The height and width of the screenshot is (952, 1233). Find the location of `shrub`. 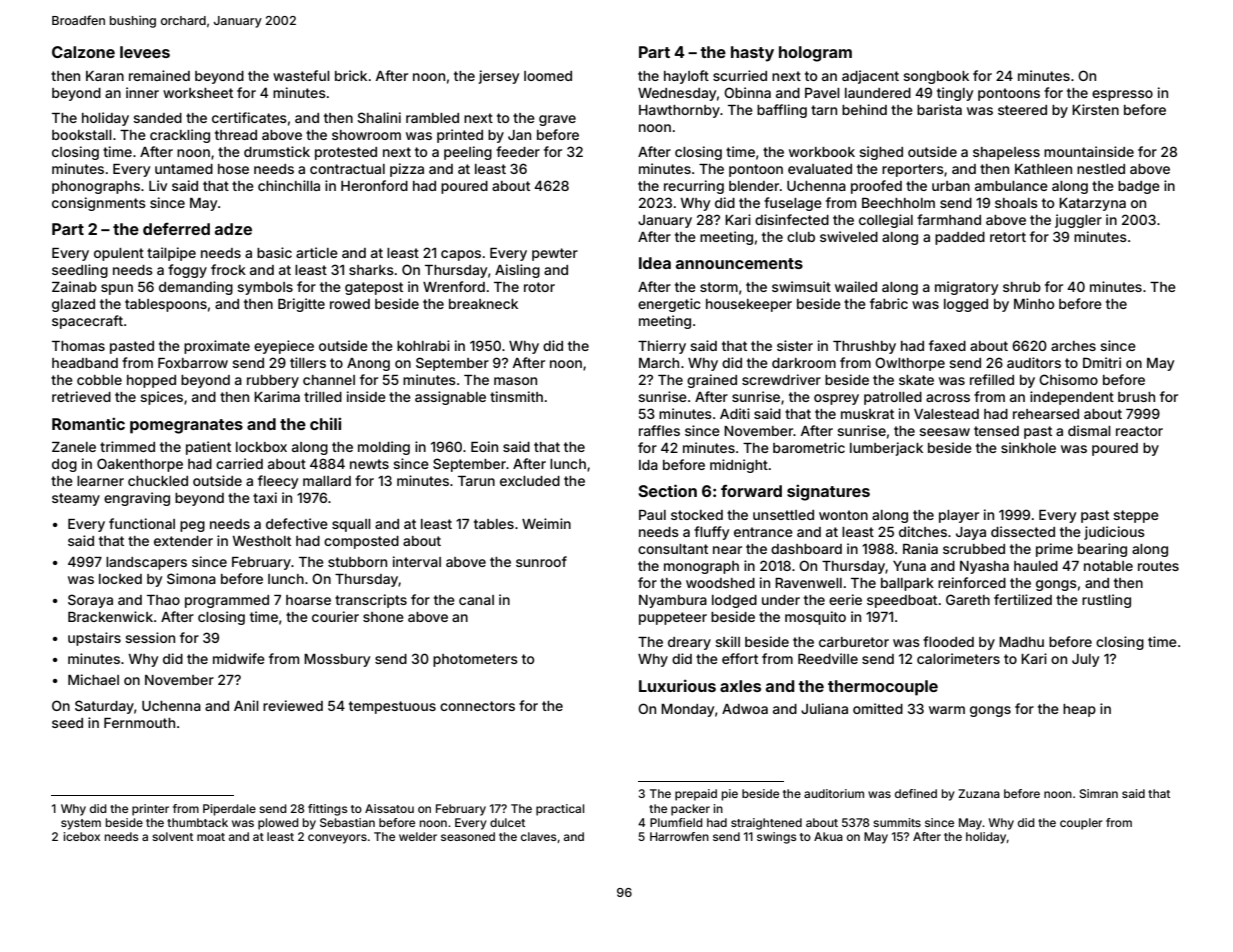

shrub is located at coordinates (1022, 287).
